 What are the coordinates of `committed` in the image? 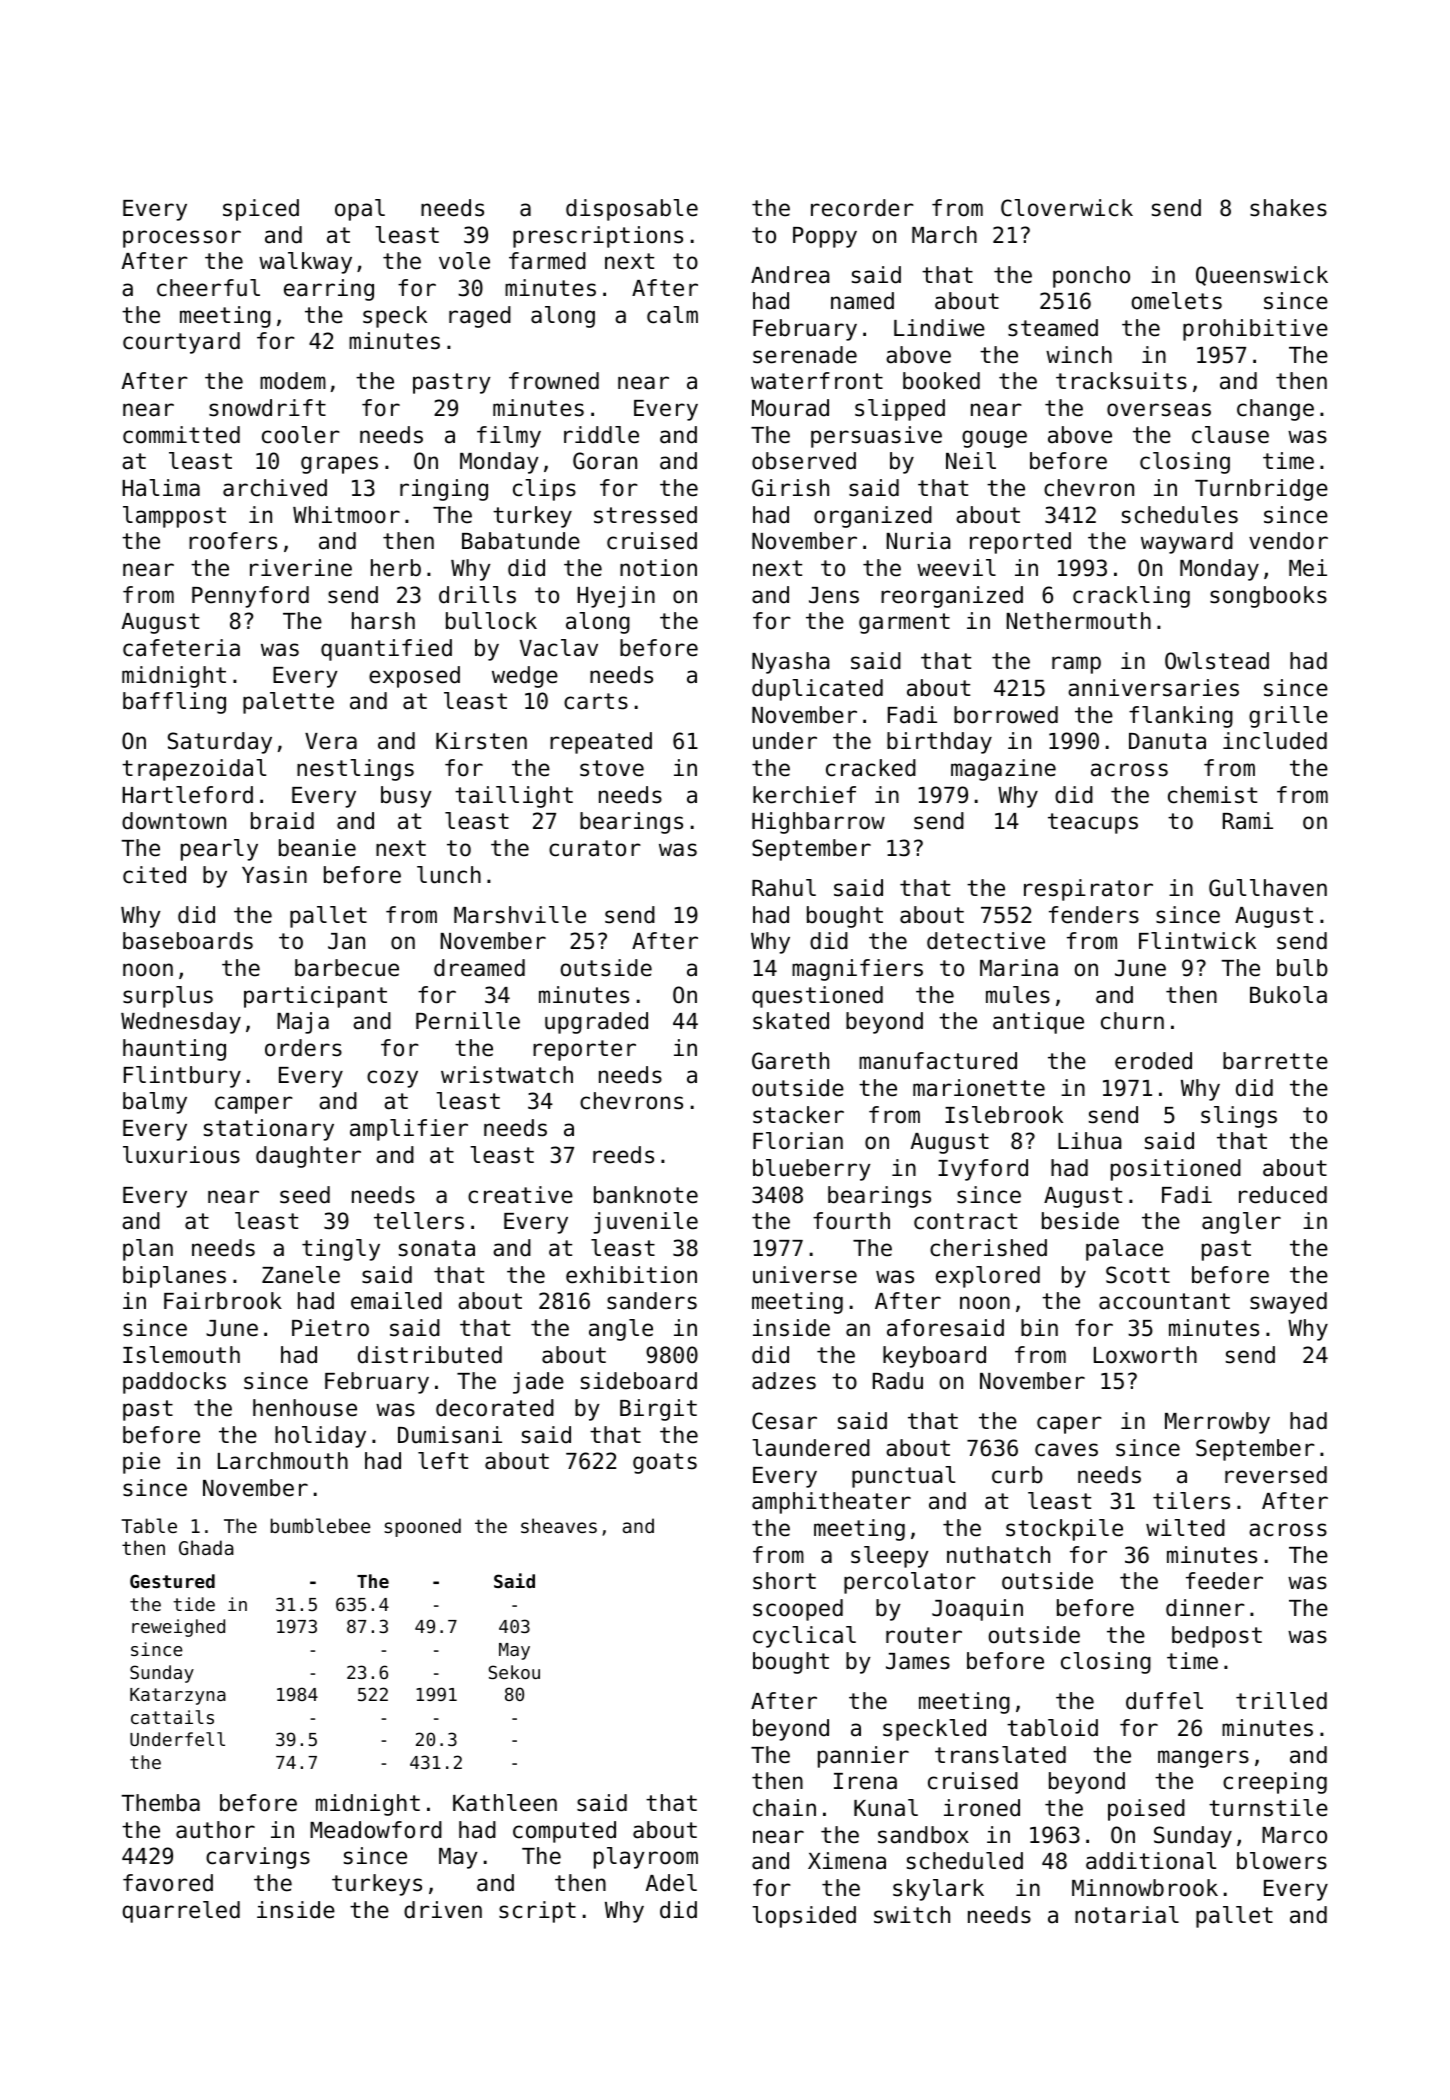 It's located at (181, 435).
